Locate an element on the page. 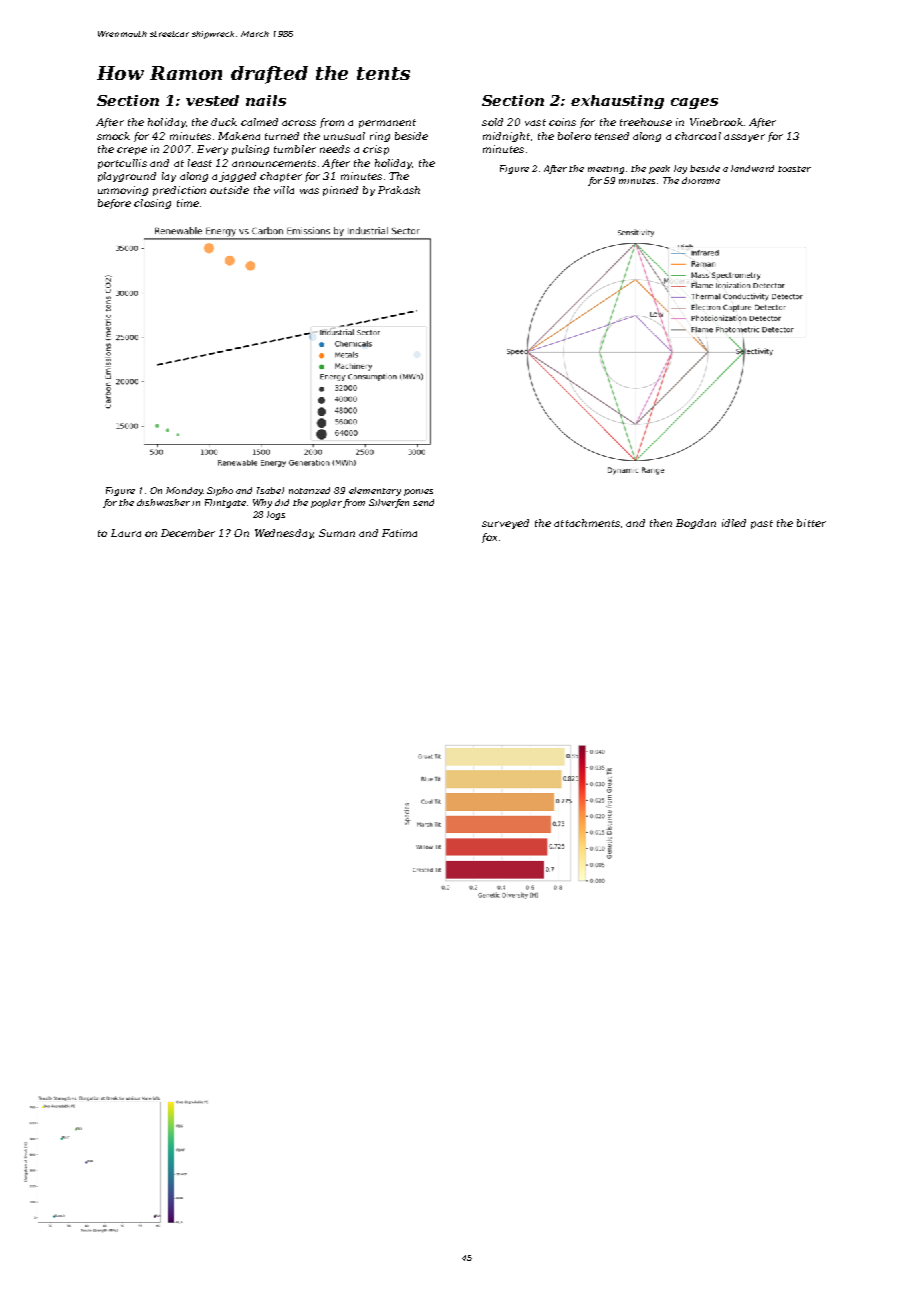 The image size is (924, 1308). surveyed is located at coordinates (505, 524).
